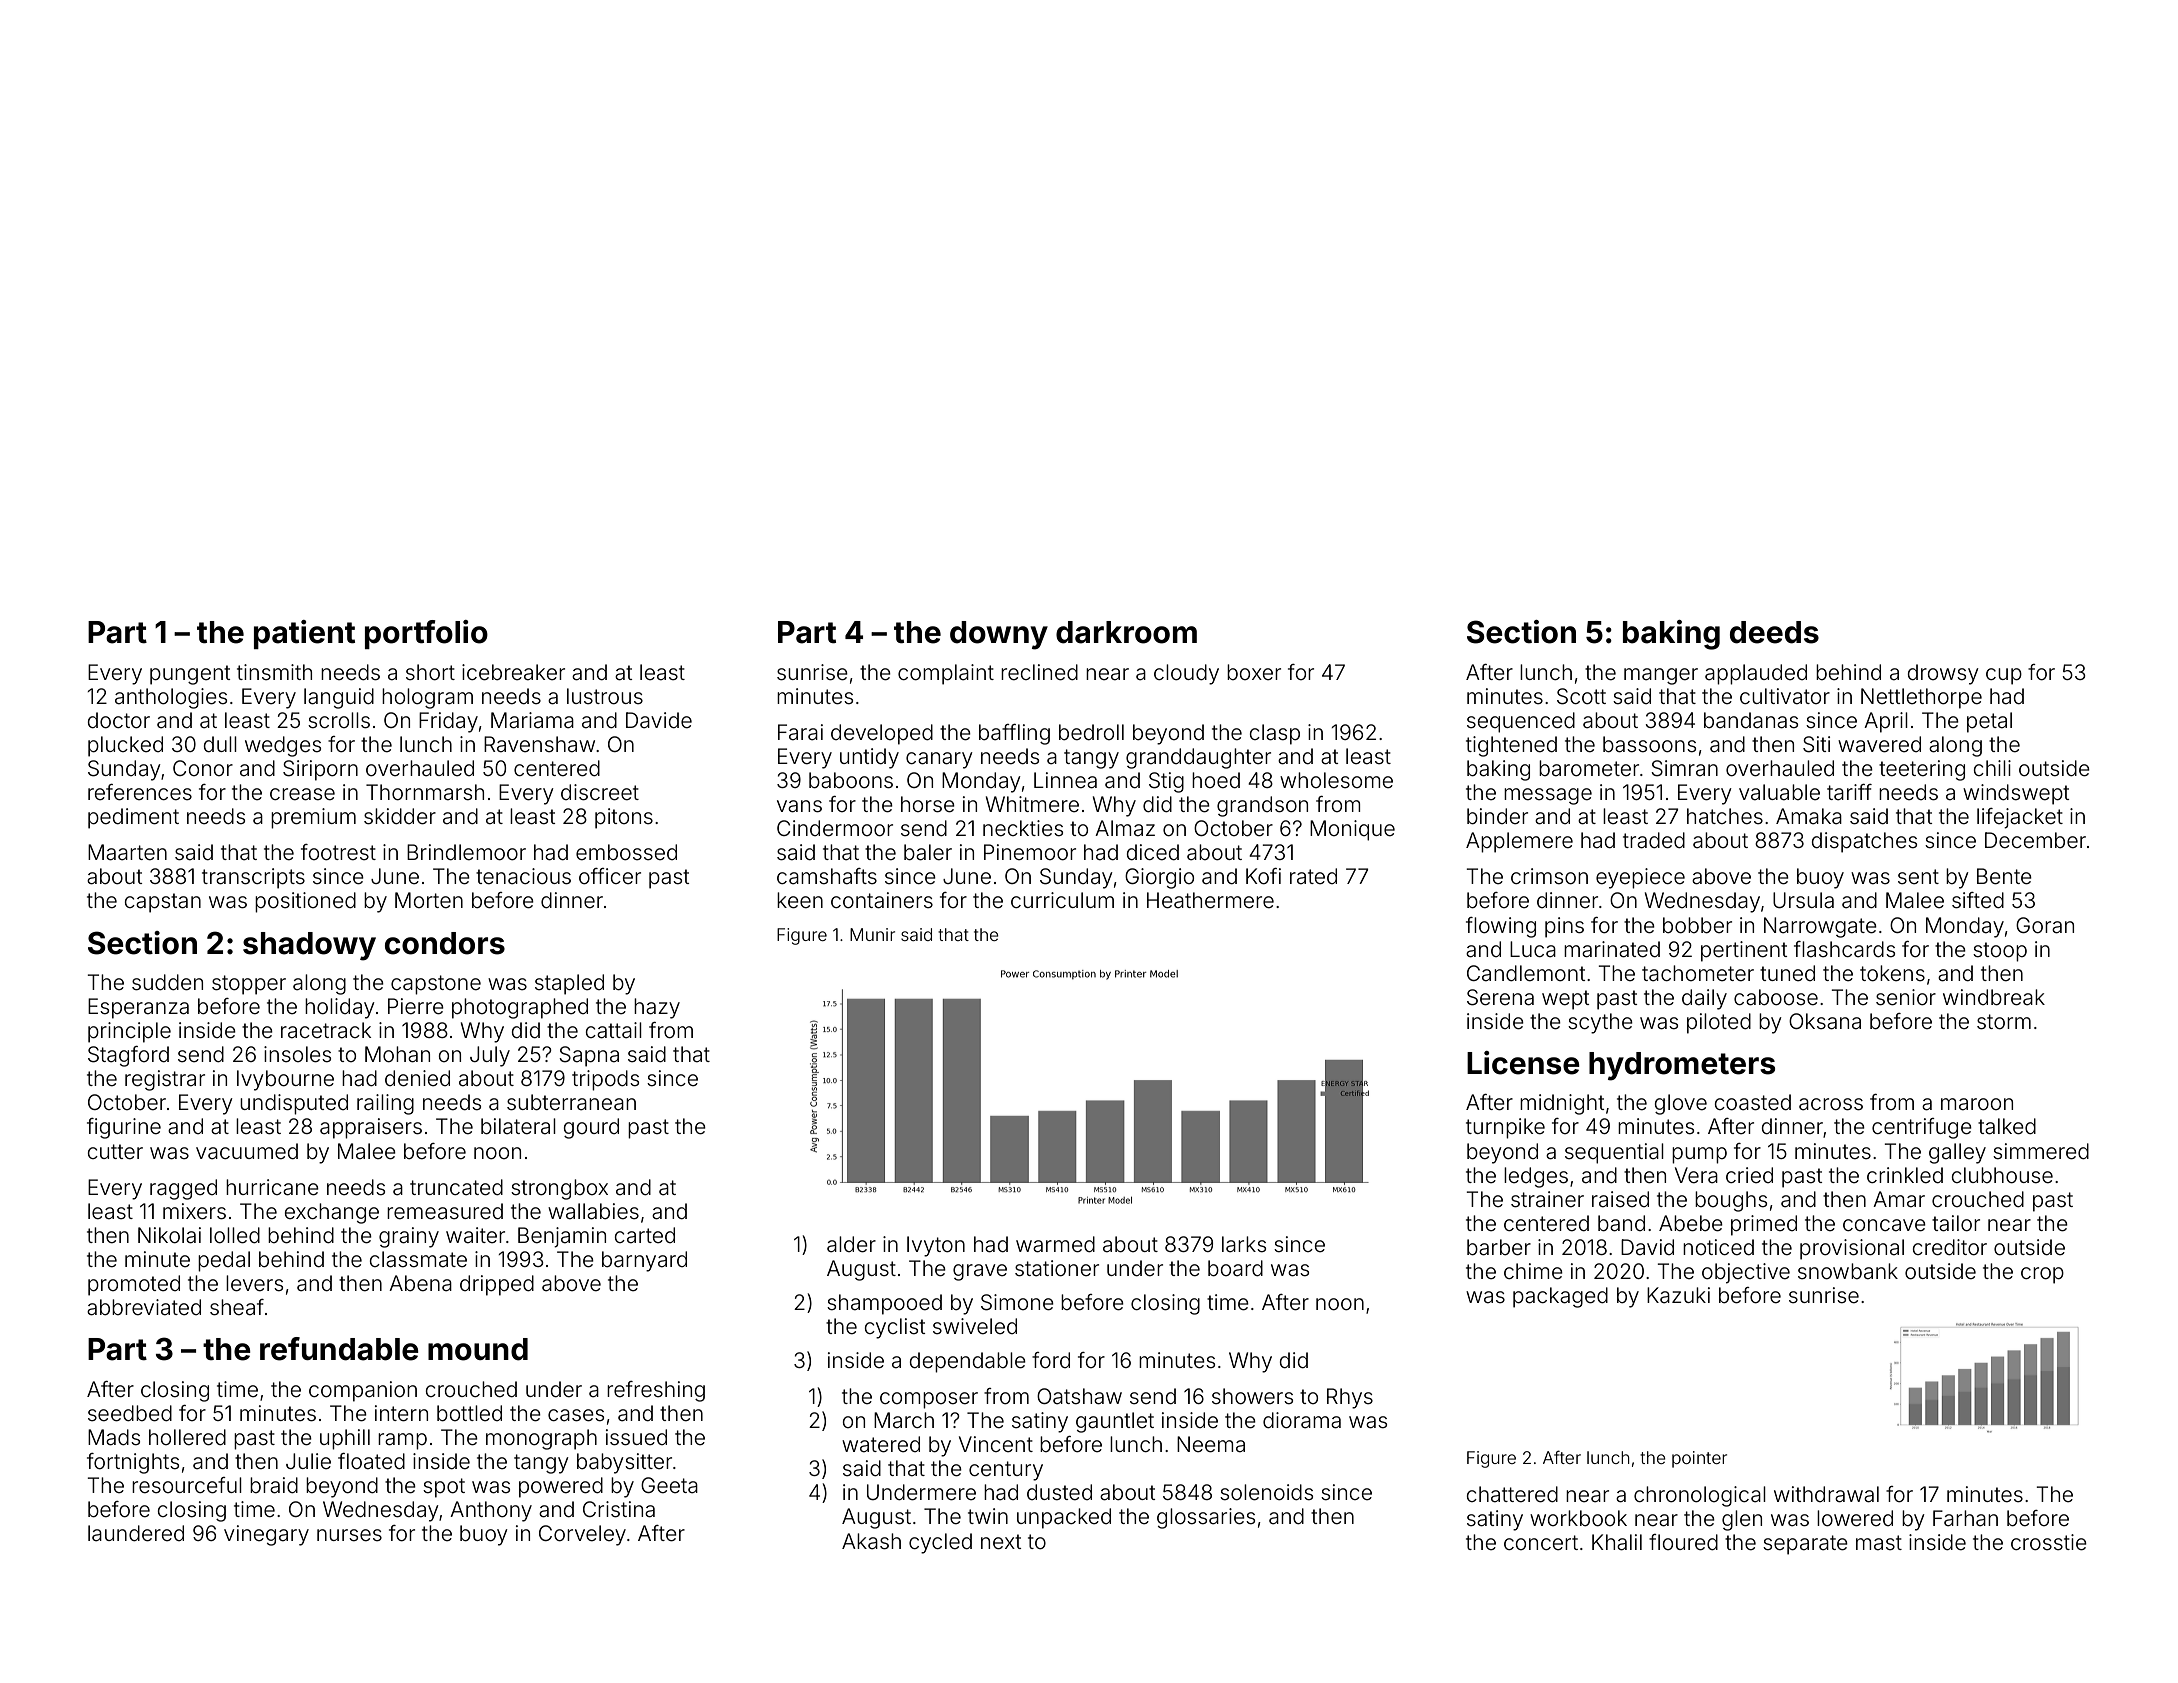 This screenshot has width=2178, height=1683. I want to click on truncated, so click(456, 1187).
